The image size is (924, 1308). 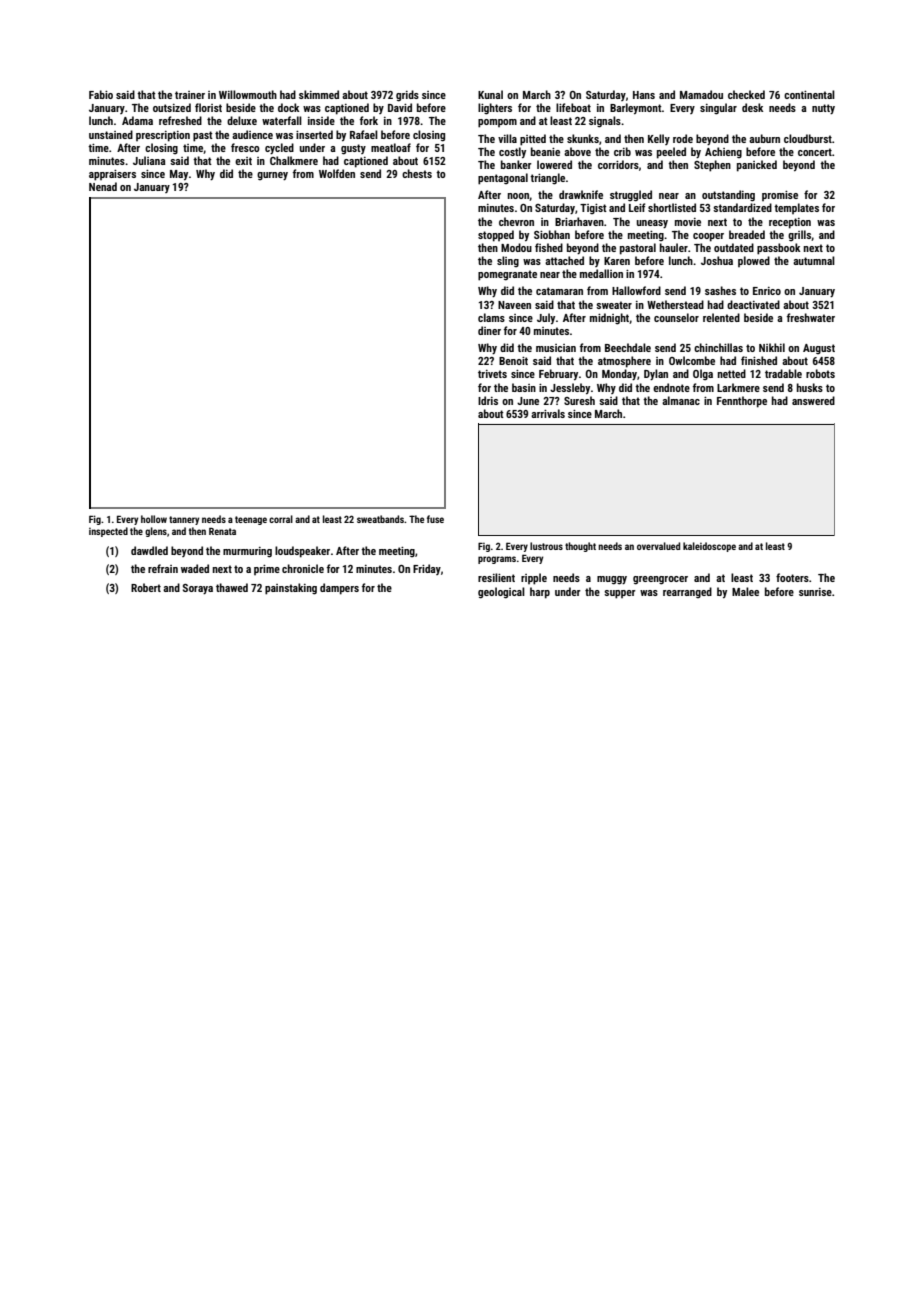 I want to click on arrivals, so click(x=548, y=413).
